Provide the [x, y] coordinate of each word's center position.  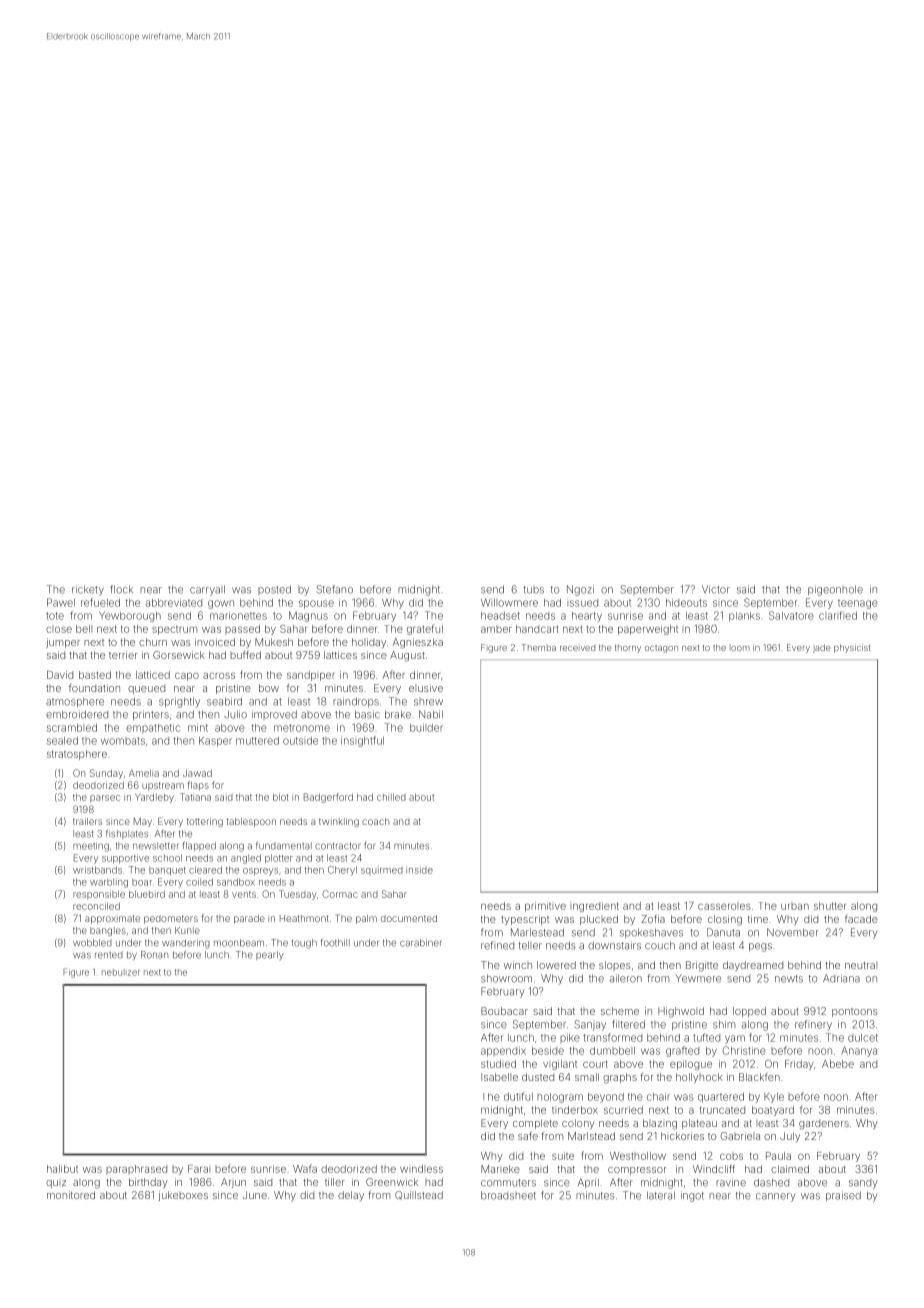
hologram [560, 1098]
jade [821, 648]
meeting [91, 847]
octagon [661, 649]
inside [419, 870]
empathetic [153, 728]
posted [274, 590]
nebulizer [121, 972]
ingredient [594, 907]
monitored [71, 1195]
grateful [425, 629]
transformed [612, 1037]
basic [367, 714]
